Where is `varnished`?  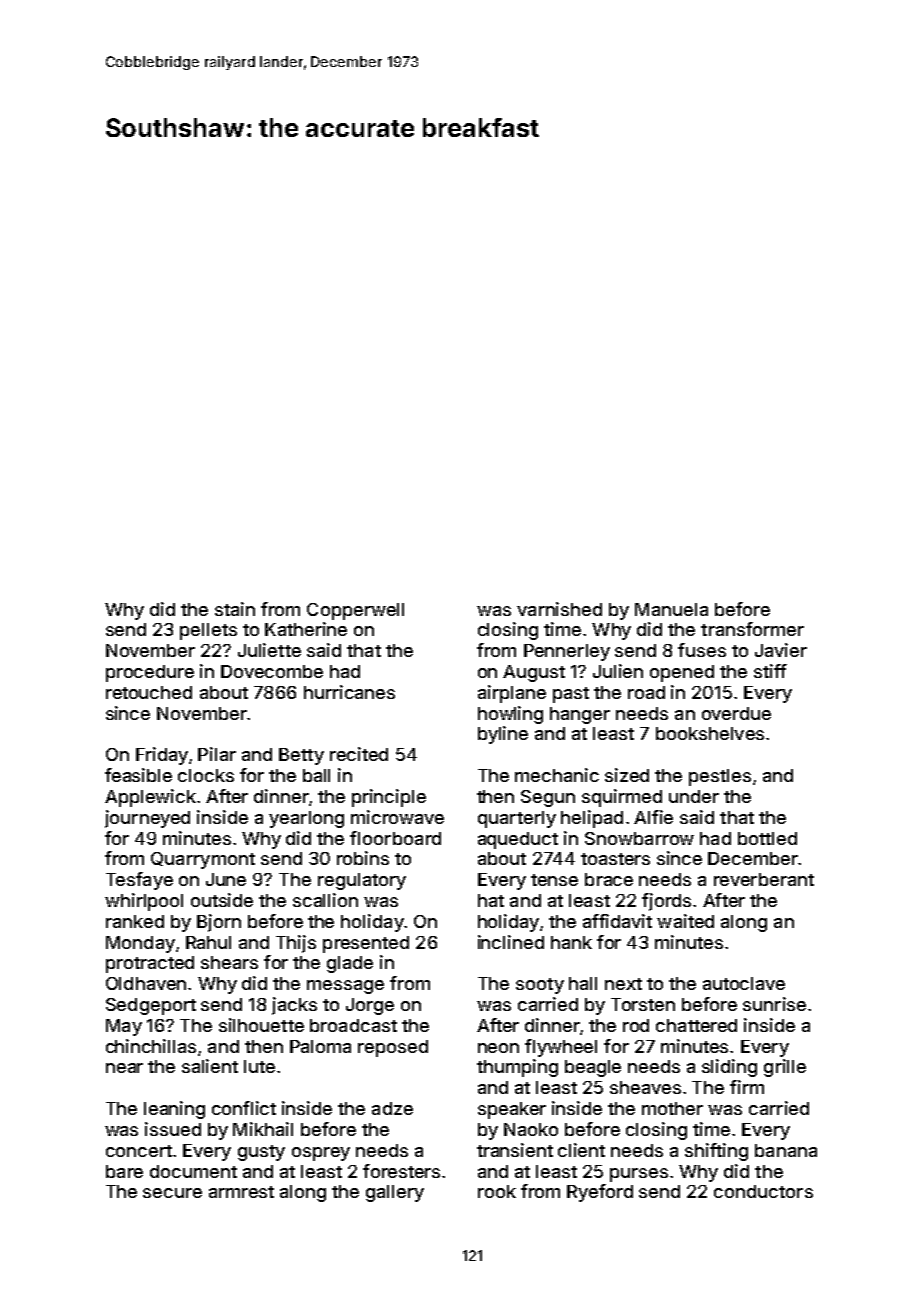 varnished is located at coordinates (559, 609).
